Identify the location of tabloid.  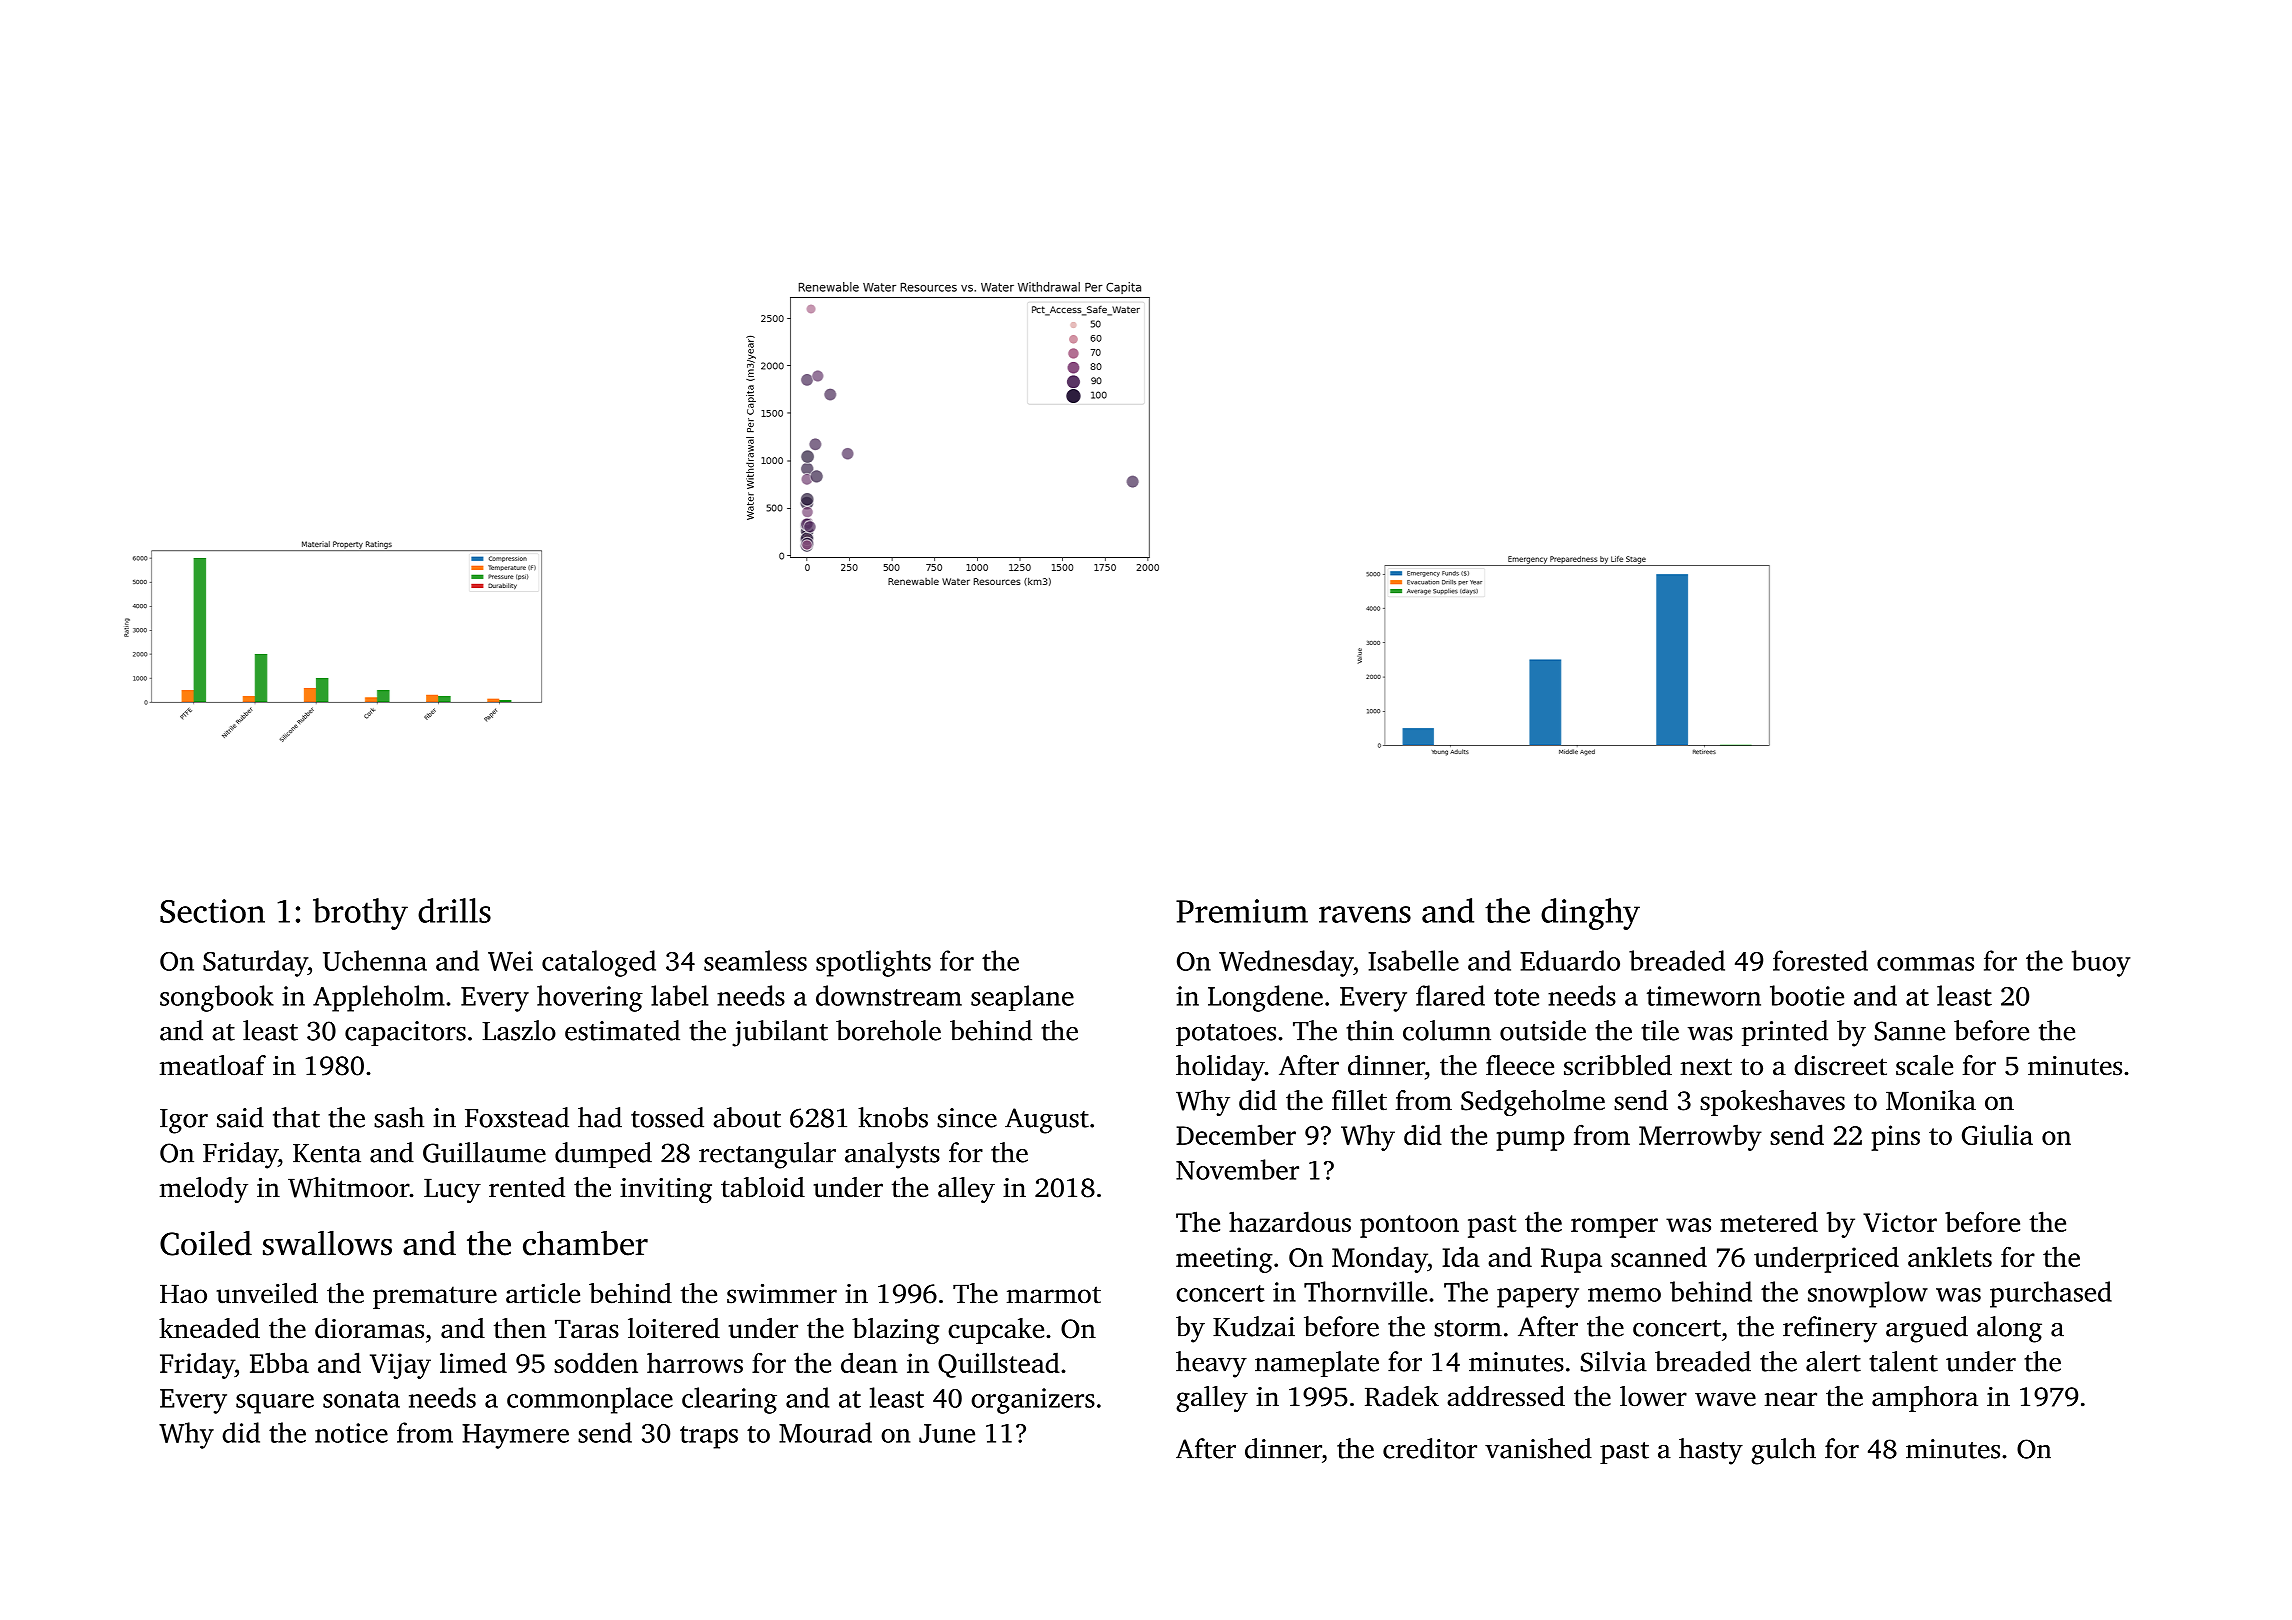
(763, 1187).
